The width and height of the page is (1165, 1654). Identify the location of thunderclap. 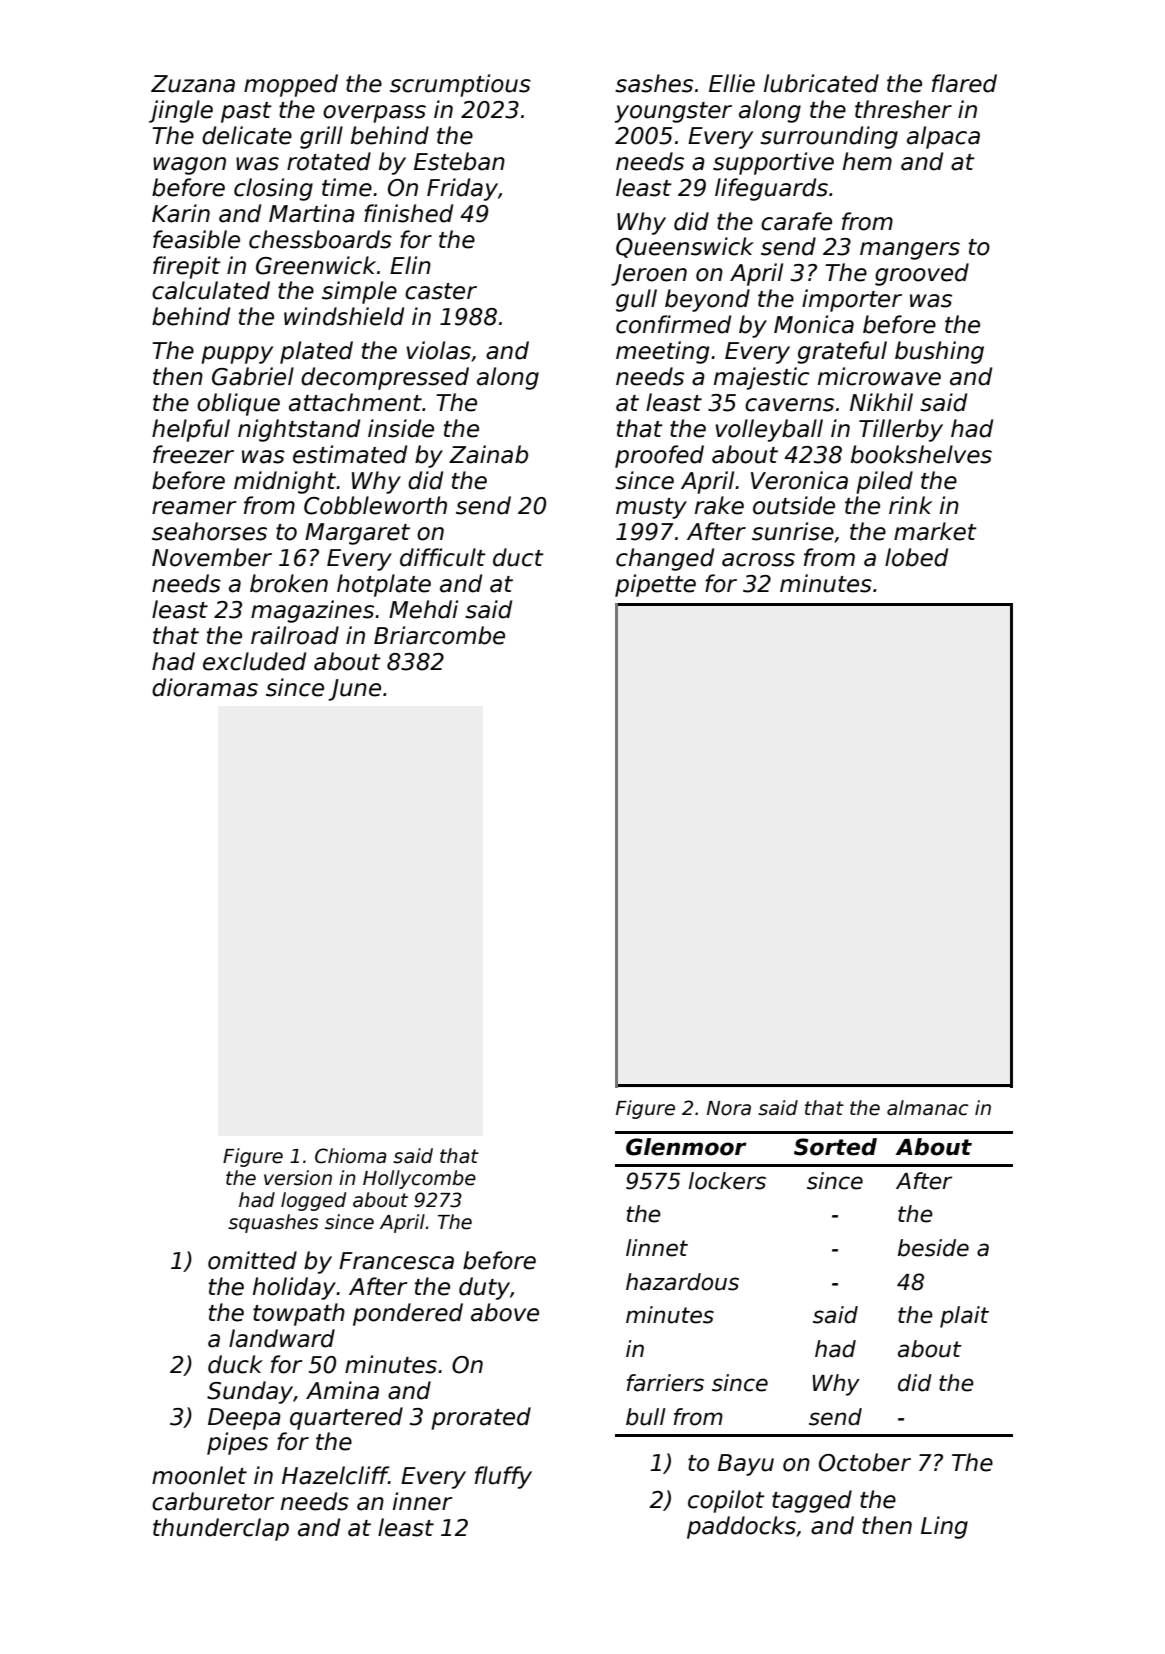
(221, 1529).
